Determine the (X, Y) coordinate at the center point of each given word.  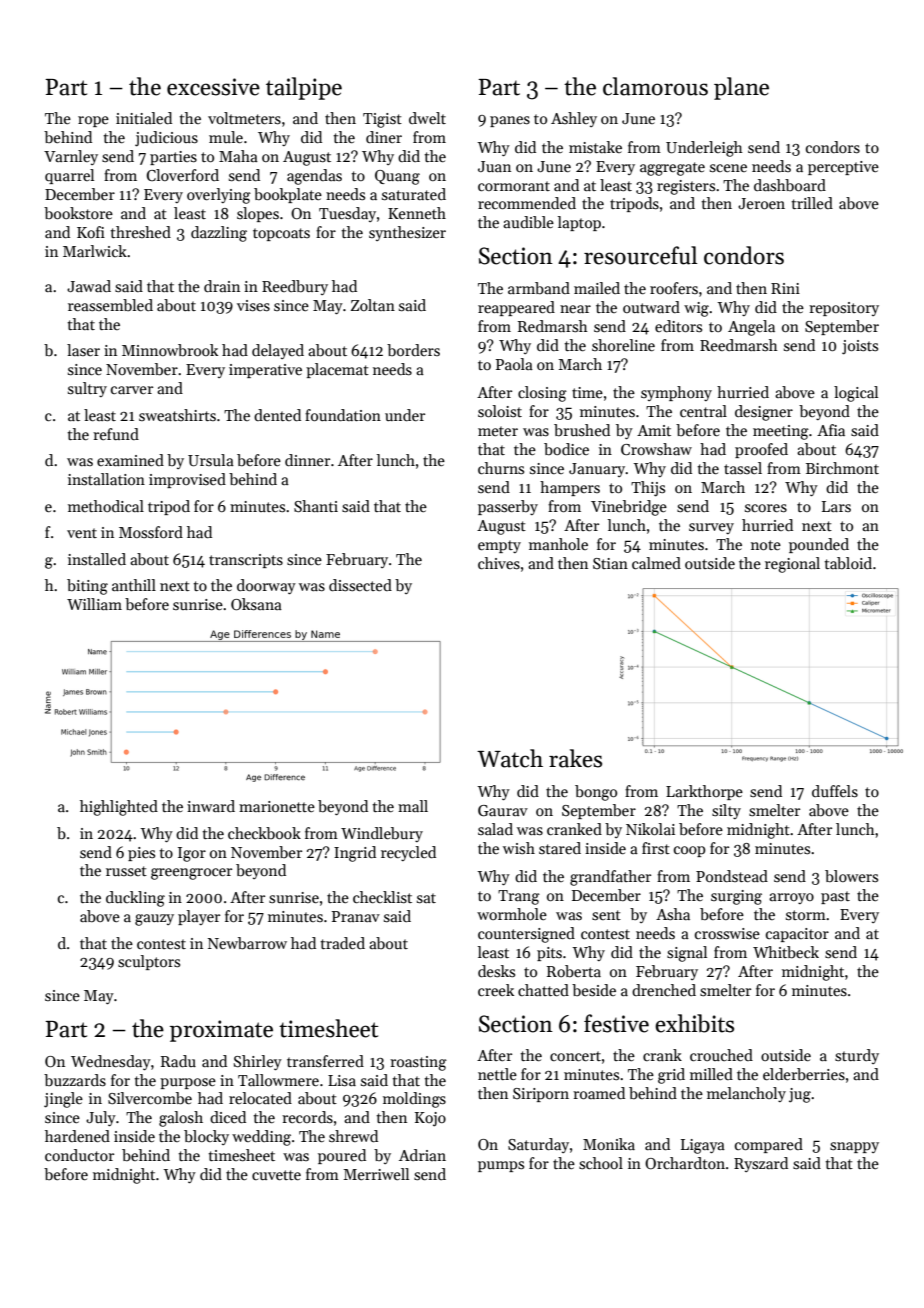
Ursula (211, 460)
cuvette (276, 1175)
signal (687, 954)
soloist (500, 411)
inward (211, 806)
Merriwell (376, 1174)
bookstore (78, 213)
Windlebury (382, 834)
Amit (654, 430)
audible (528, 222)
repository (844, 309)
